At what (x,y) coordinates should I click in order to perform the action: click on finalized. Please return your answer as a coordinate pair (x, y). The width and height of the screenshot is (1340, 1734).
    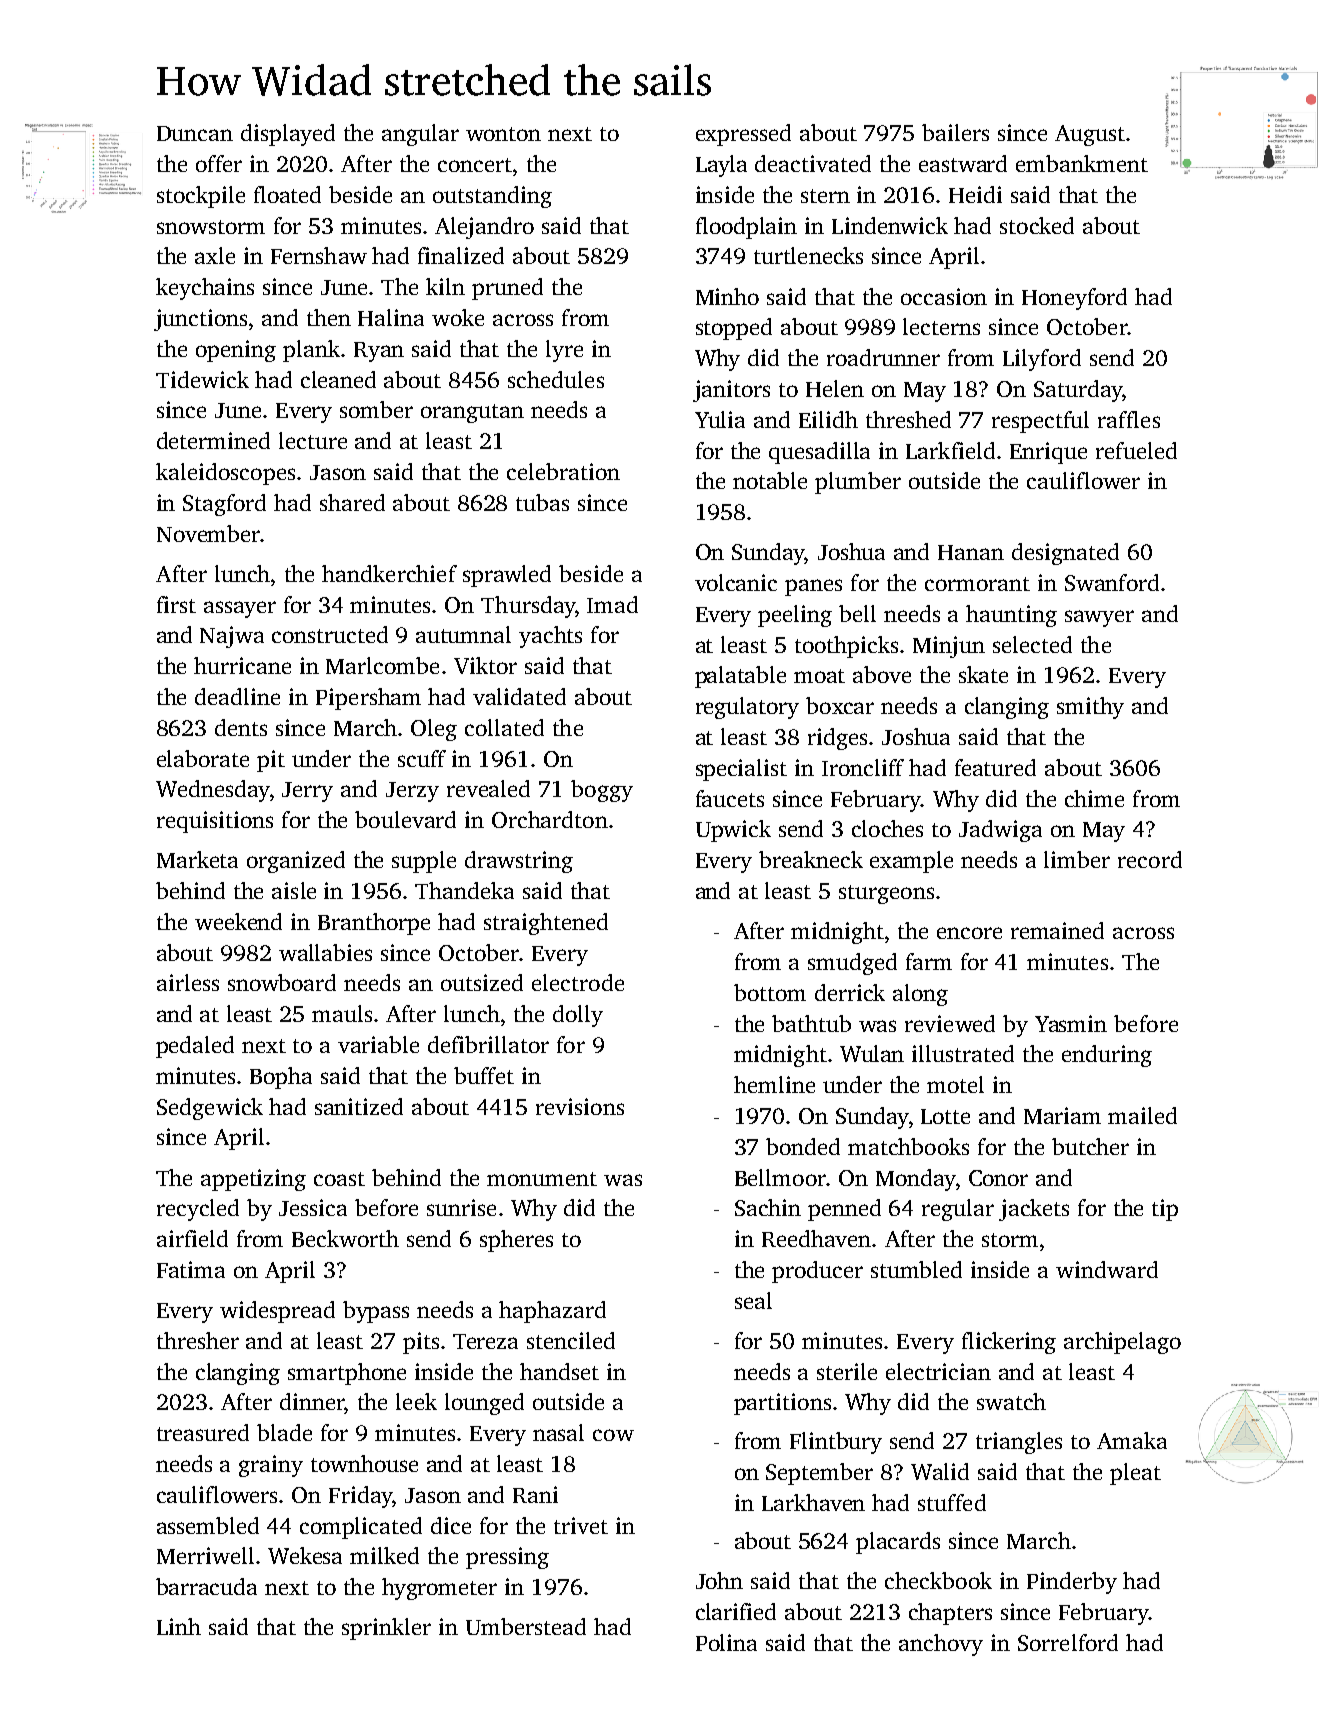
    Looking at the image, I should click on (461, 255).
